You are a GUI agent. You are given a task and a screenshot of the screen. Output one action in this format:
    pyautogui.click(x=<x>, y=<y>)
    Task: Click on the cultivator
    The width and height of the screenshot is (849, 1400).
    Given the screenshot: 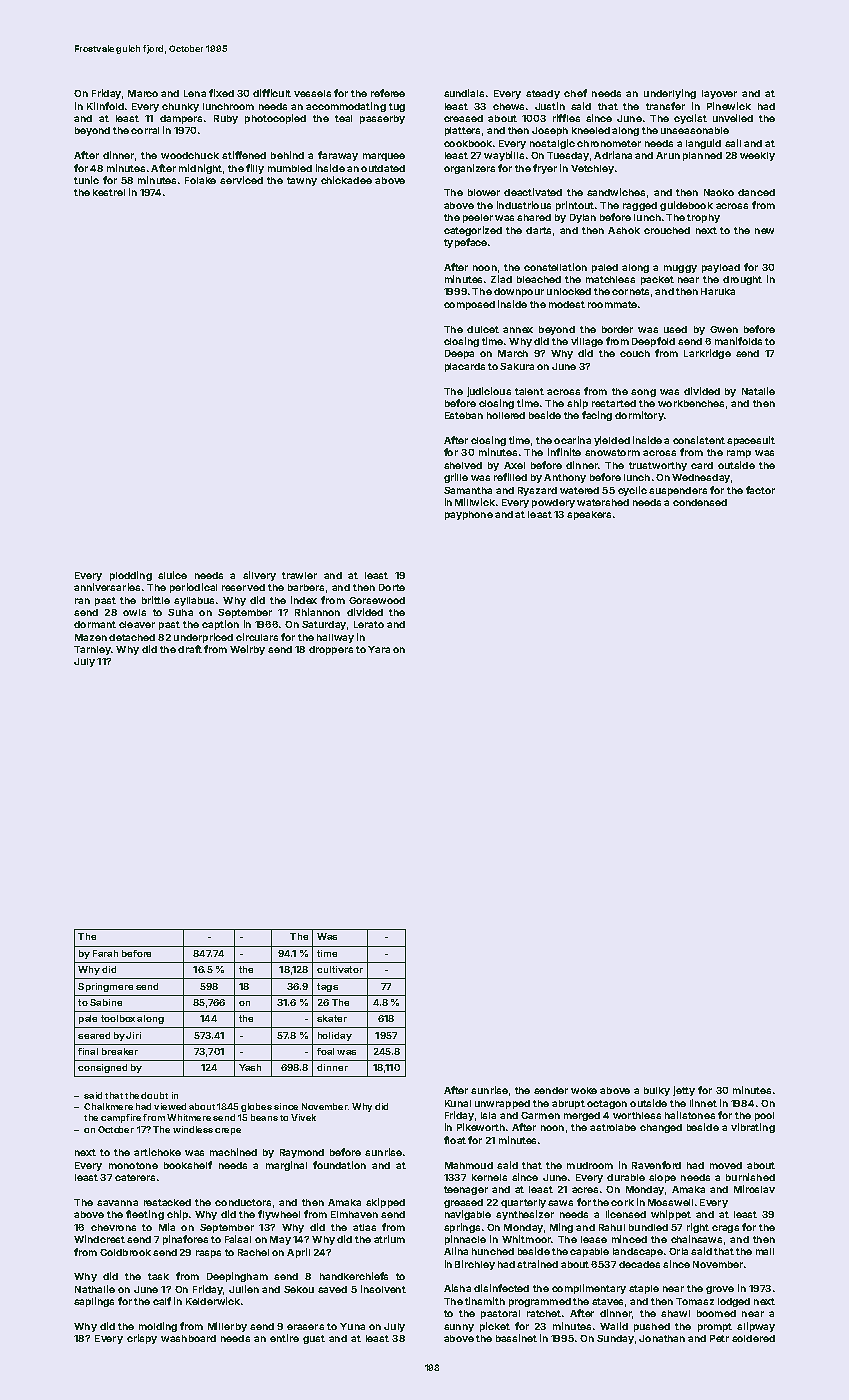 What is the action you would take?
    pyautogui.click(x=340, y=969)
